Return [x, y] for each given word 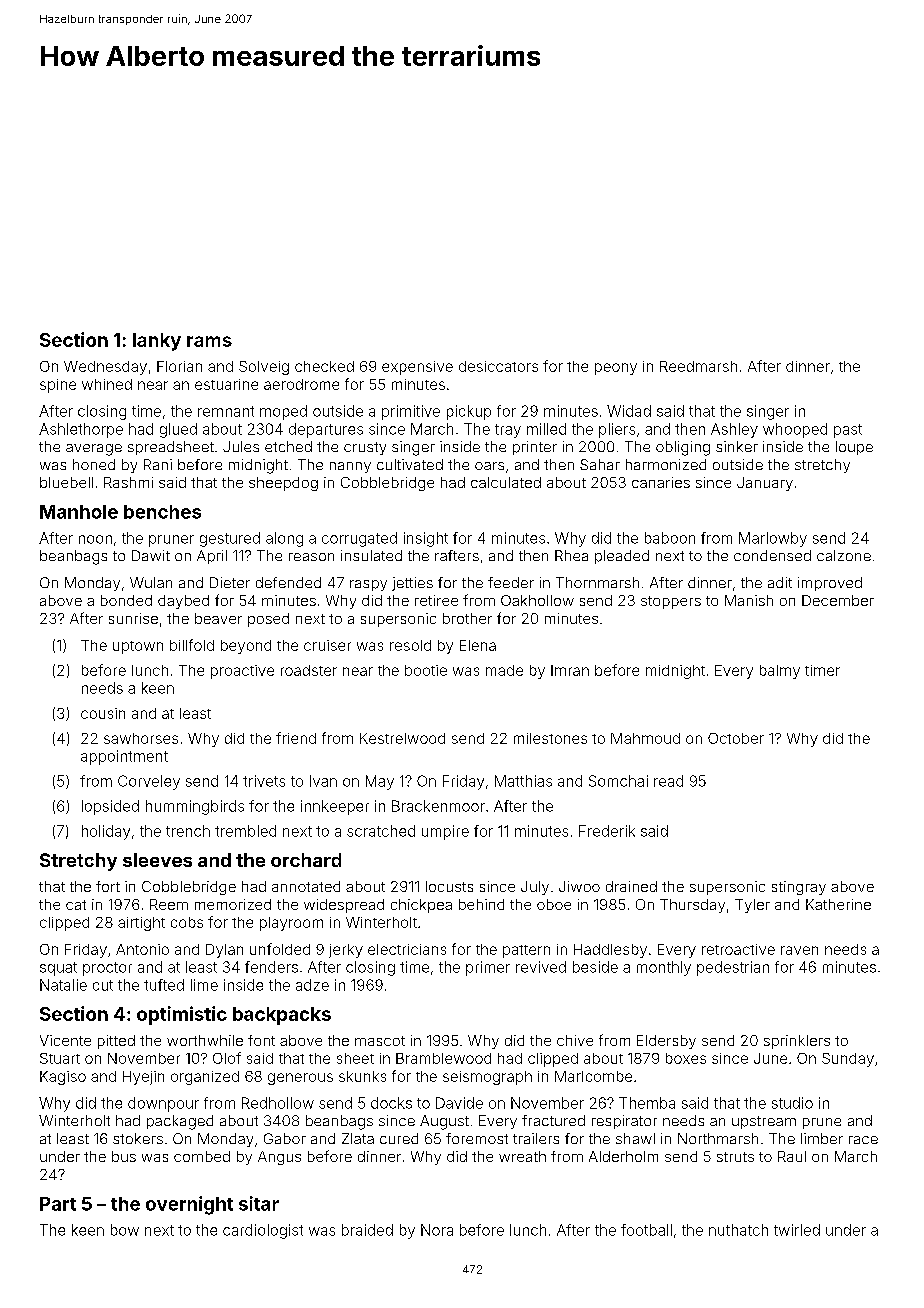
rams [209, 341]
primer [488, 968]
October [736, 738]
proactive [242, 672]
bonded [126, 600]
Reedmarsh [698, 366]
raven [799, 950]
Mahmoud [645, 738]
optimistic [182, 1015]
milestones [550, 738]
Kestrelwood [402, 738]
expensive [417, 368]
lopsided [110, 807]
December [838, 600]
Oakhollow [537, 600]
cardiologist [263, 1231]
